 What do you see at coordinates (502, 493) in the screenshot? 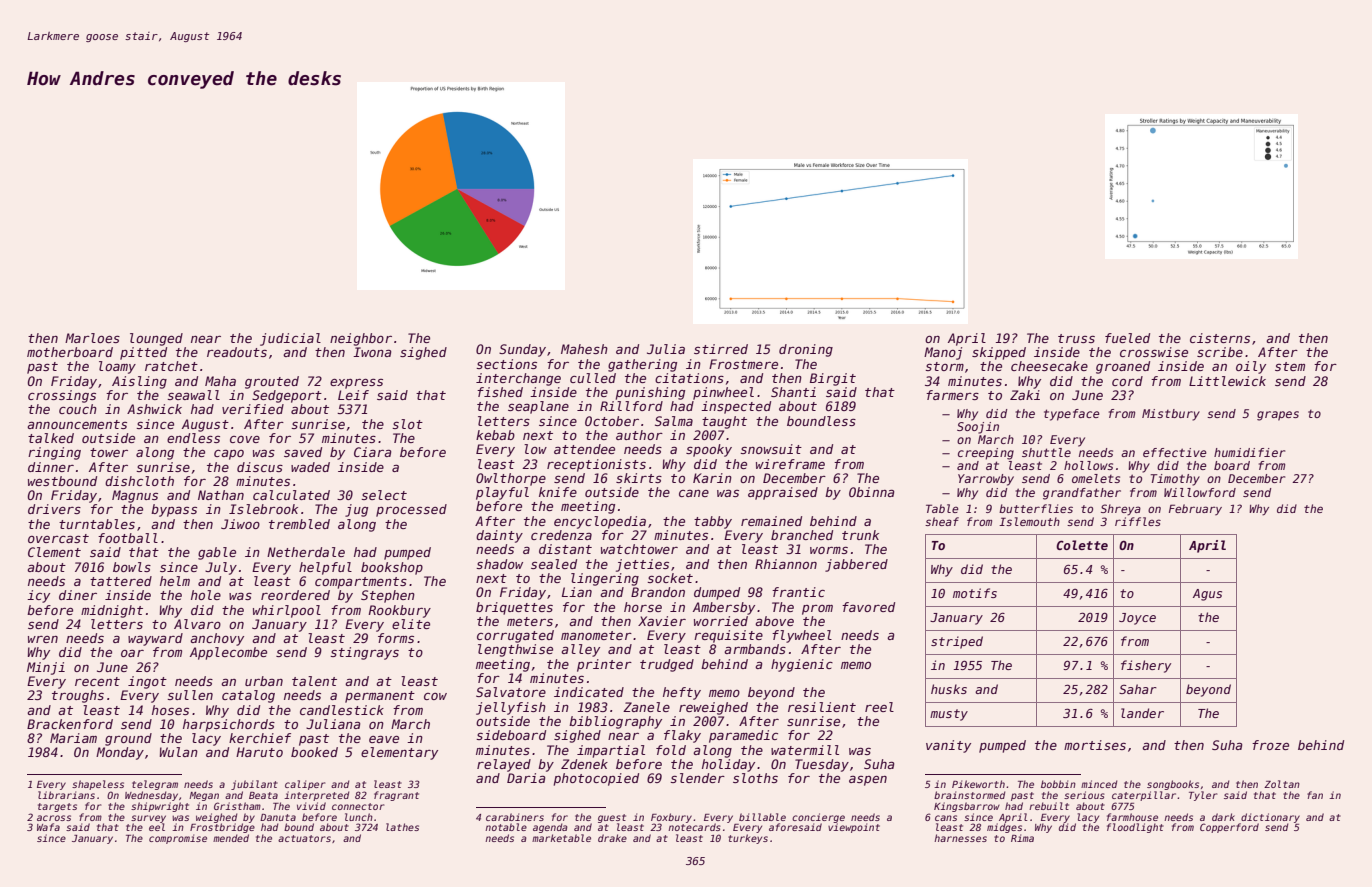
I see `playful` at bounding box center [502, 493].
